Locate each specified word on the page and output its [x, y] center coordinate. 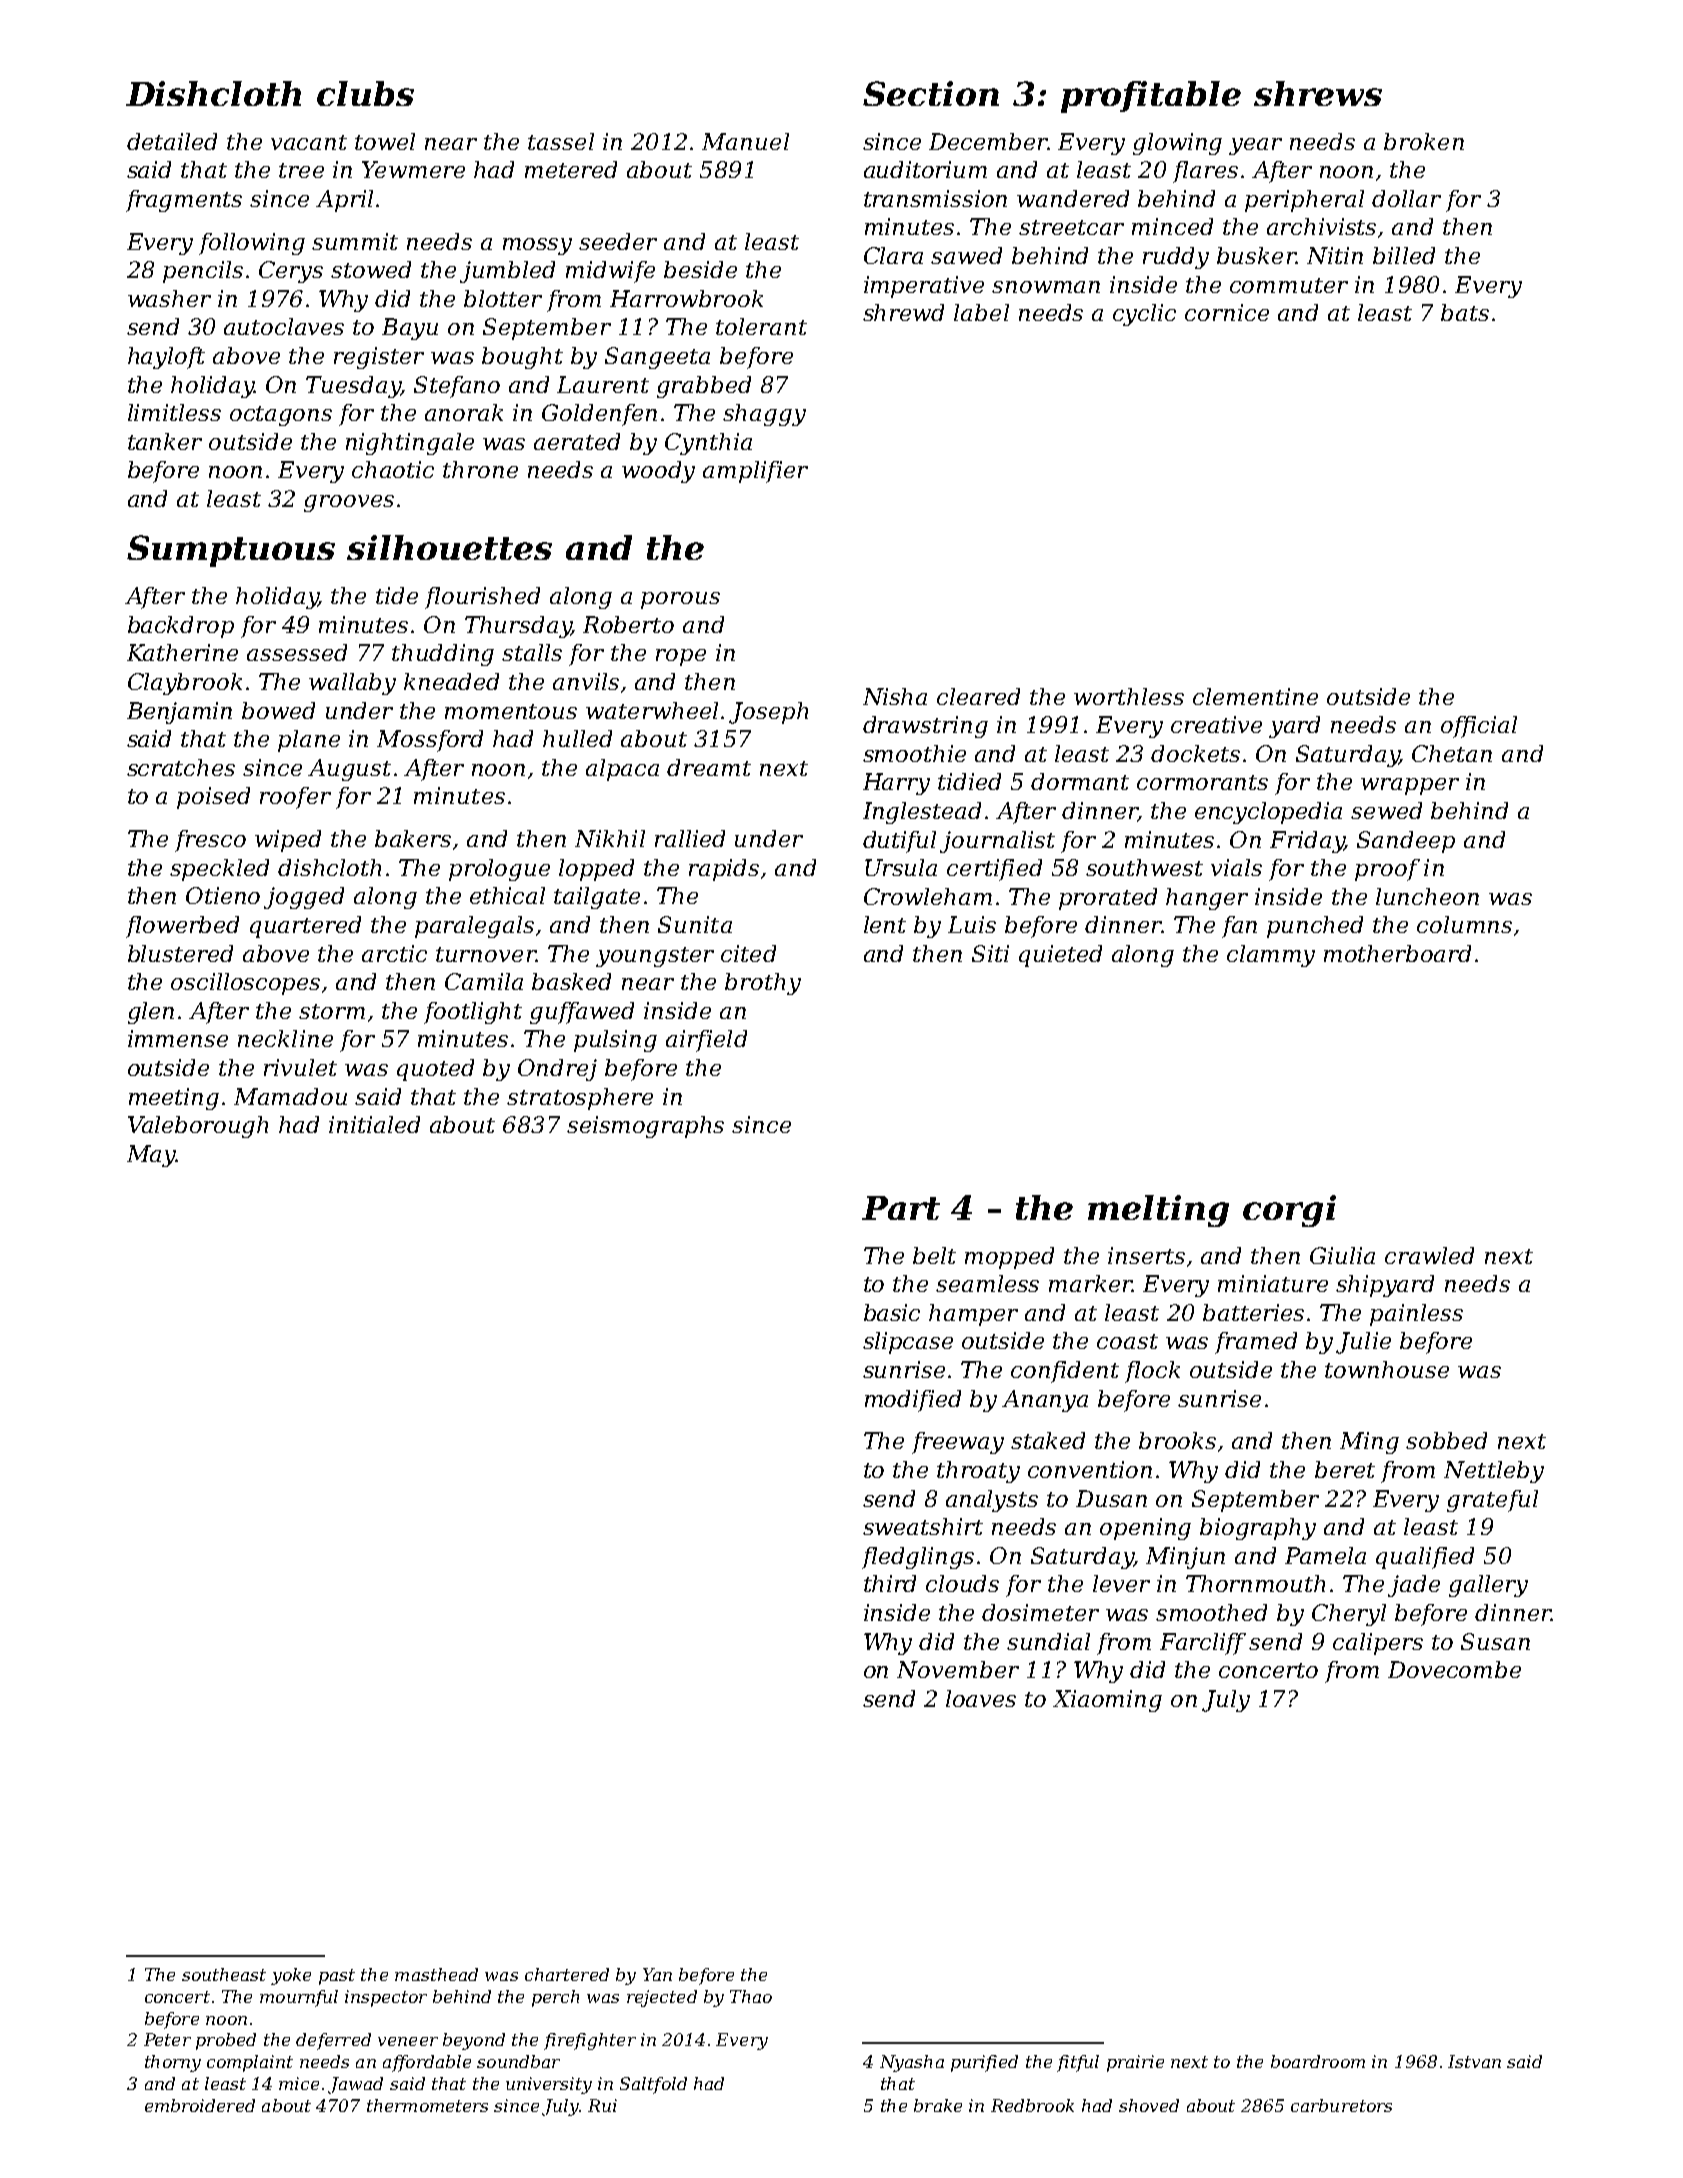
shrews [1318, 93]
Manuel [745, 141]
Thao [751, 1996]
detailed [172, 141]
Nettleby [1494, 1472]
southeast [224, 1974]
